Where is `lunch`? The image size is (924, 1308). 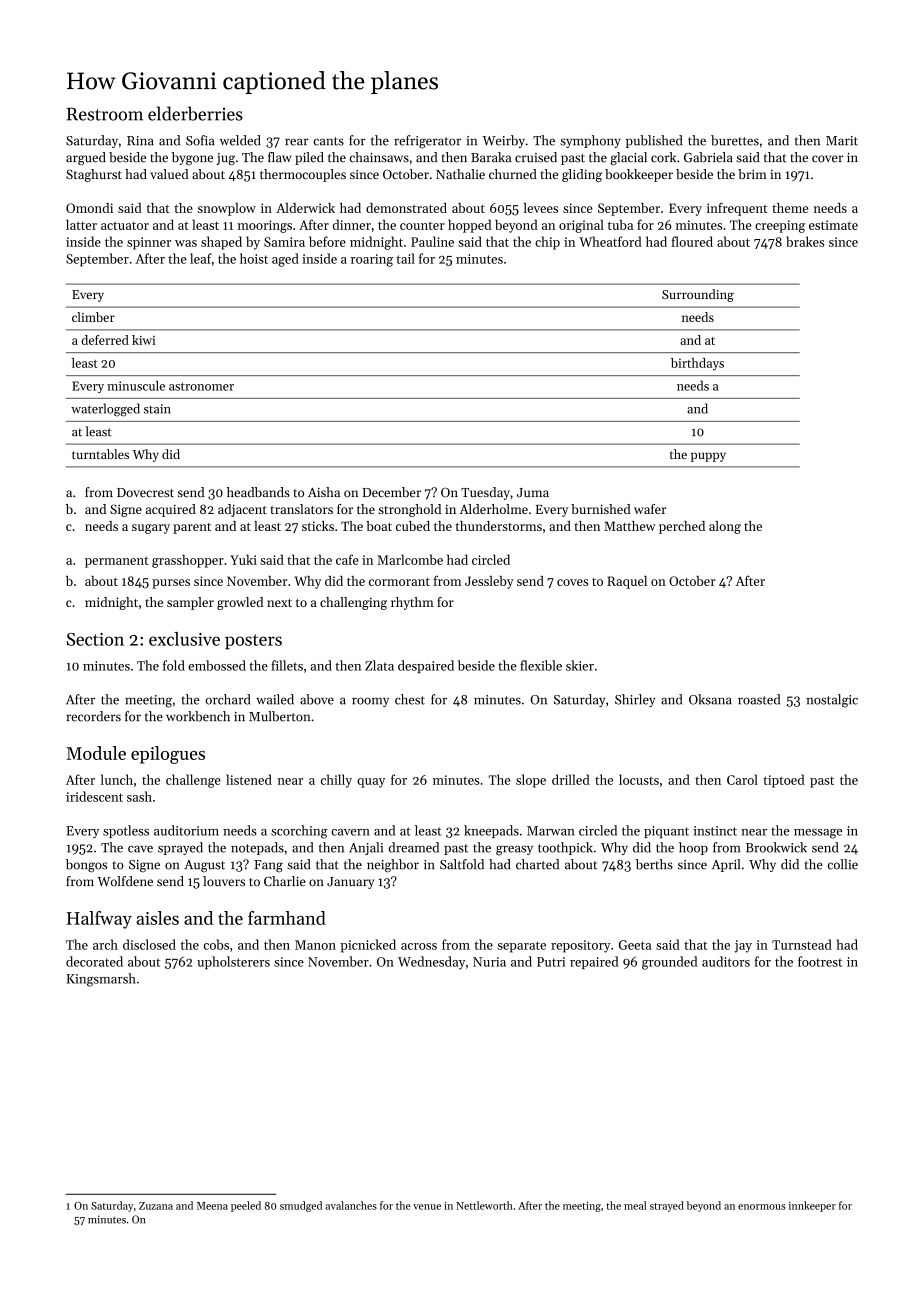
lunch is located at coordinates (117, 779).
